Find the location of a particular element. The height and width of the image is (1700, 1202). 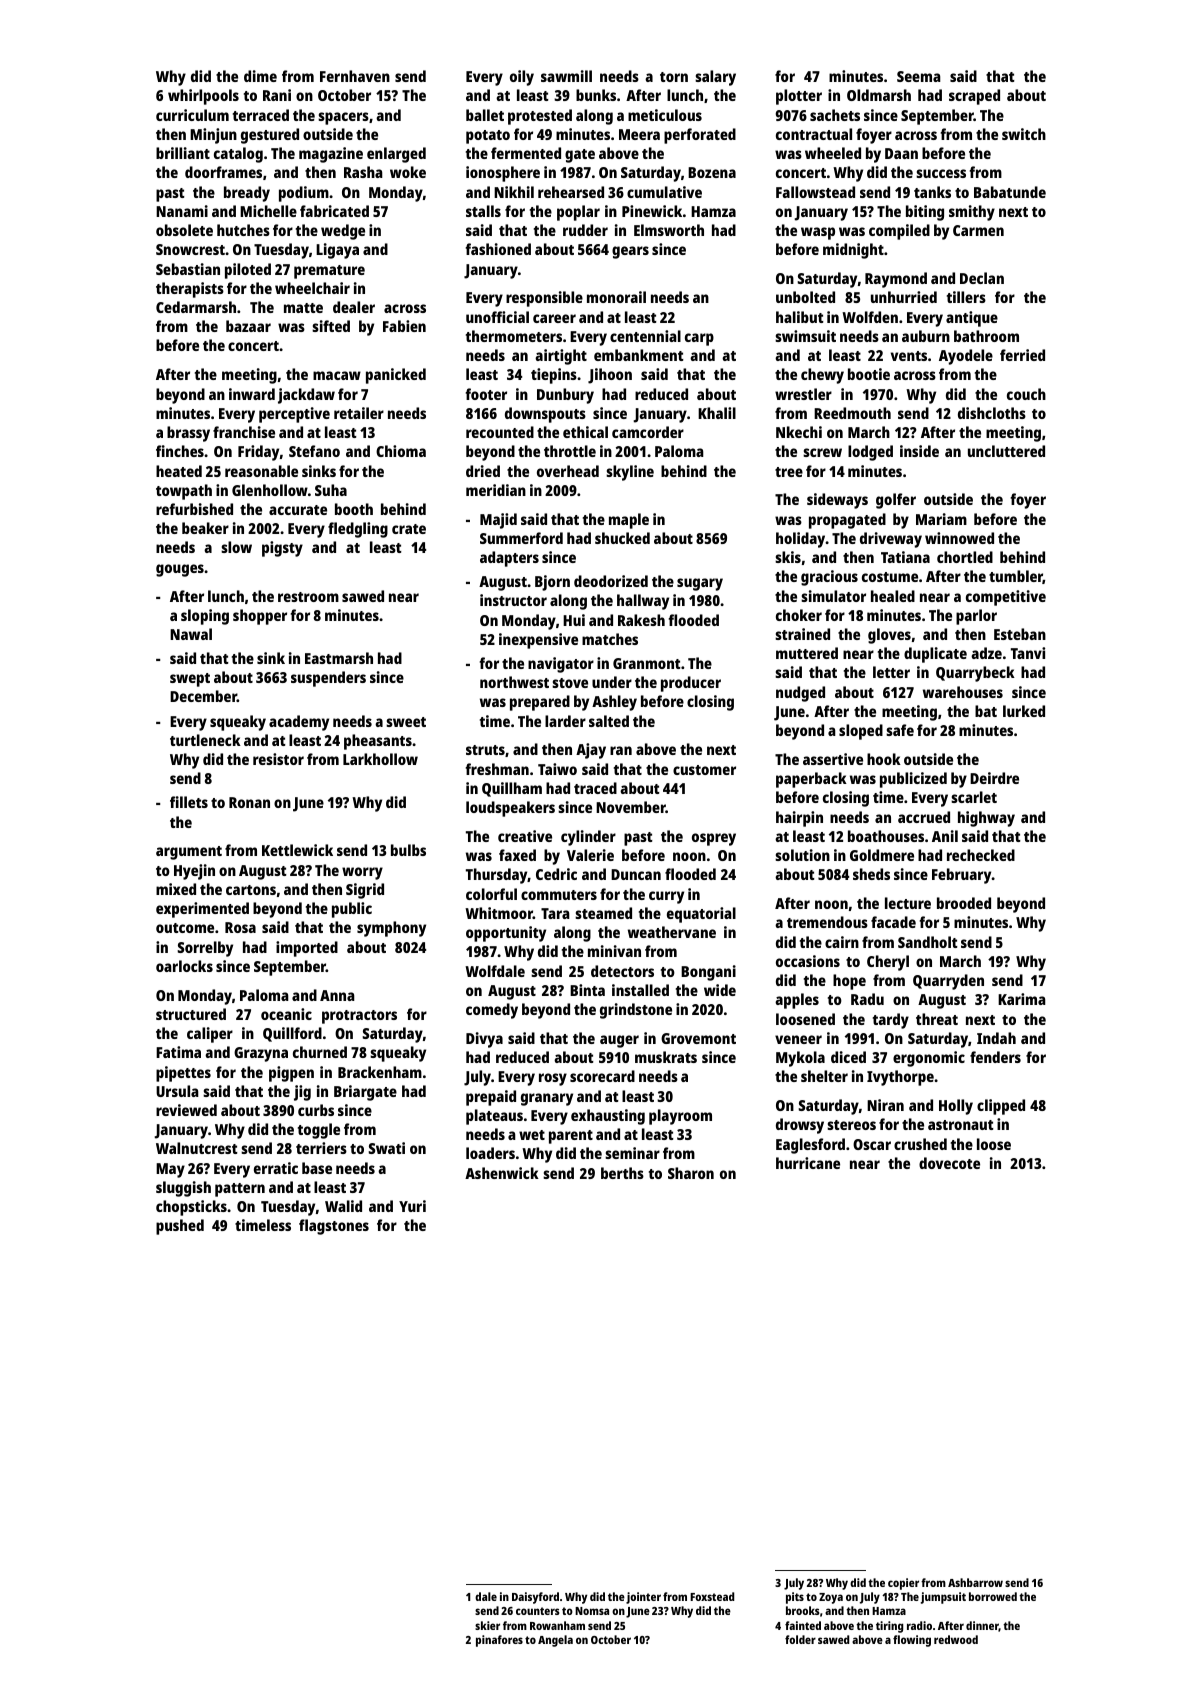

flowing is located at coordinates (912, 1641).
